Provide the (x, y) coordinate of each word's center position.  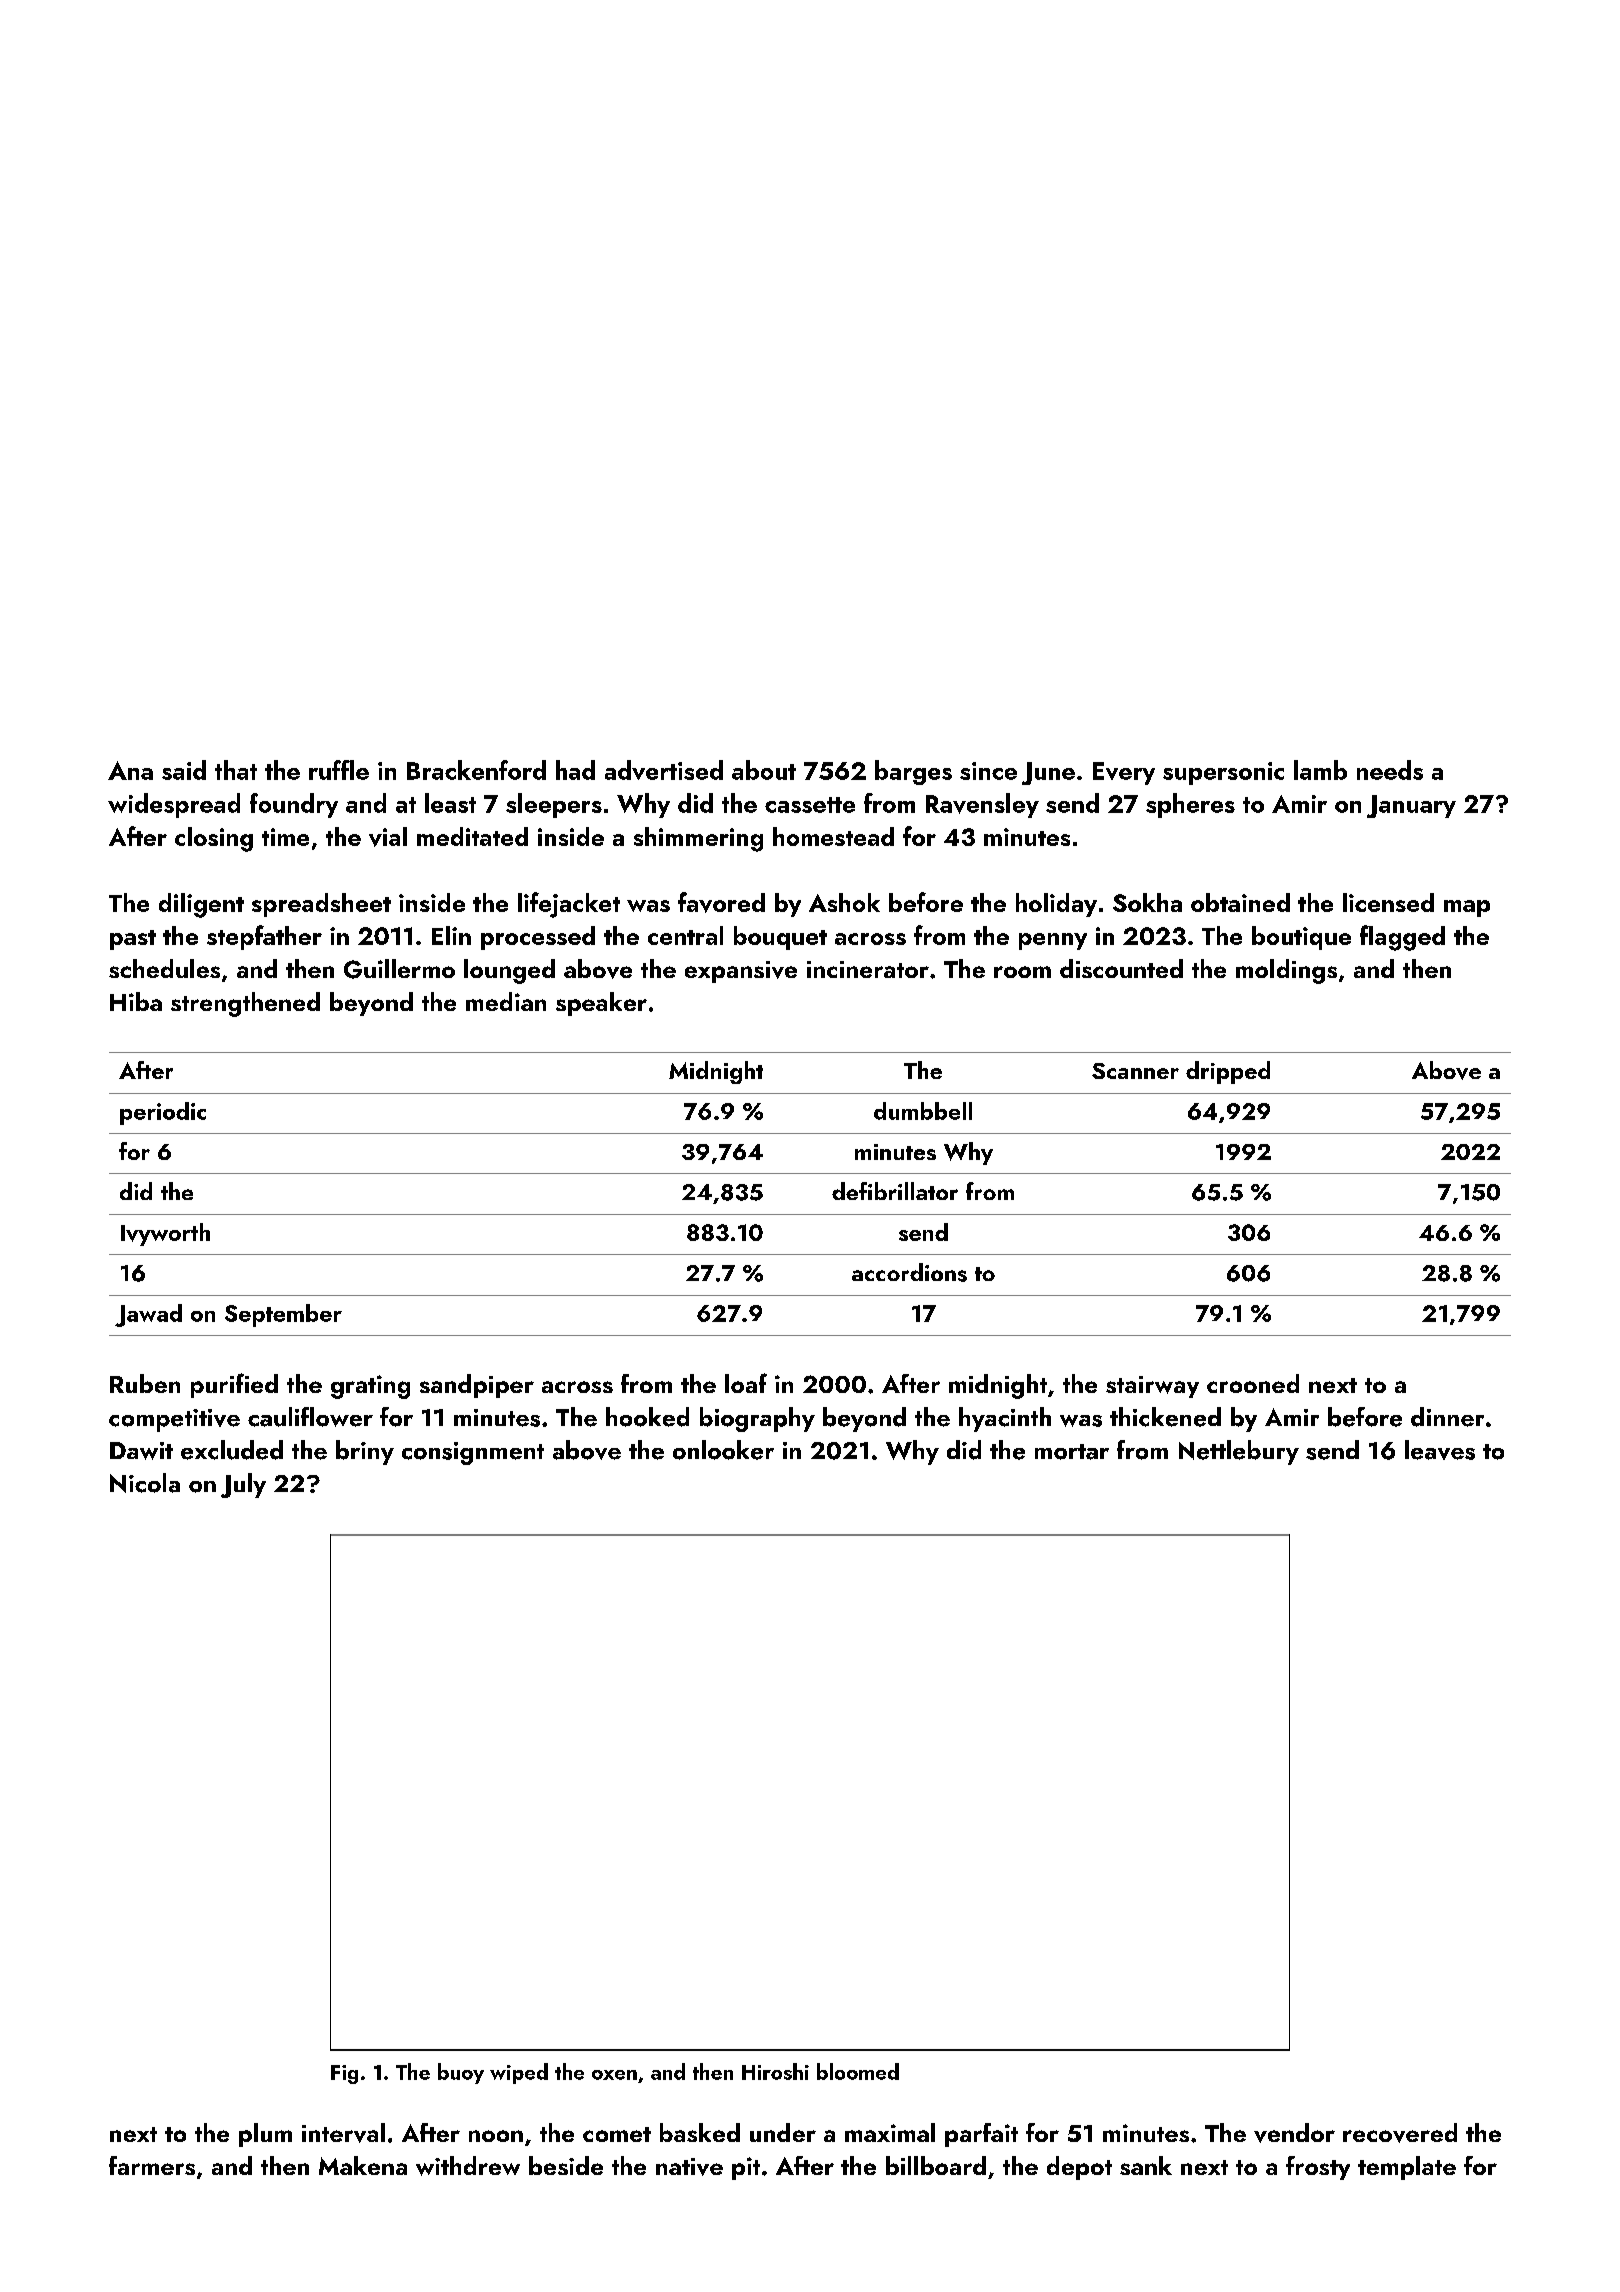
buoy (461, 2073)
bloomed (858, 2071)
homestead (833, 836)
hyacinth (1005, 1419)
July (243, 1485)
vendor (1294, 2133)
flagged (1402, 938)
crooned (1253, 1383)
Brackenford (476, 770)
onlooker (723, 1450)
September (283, 1315)
